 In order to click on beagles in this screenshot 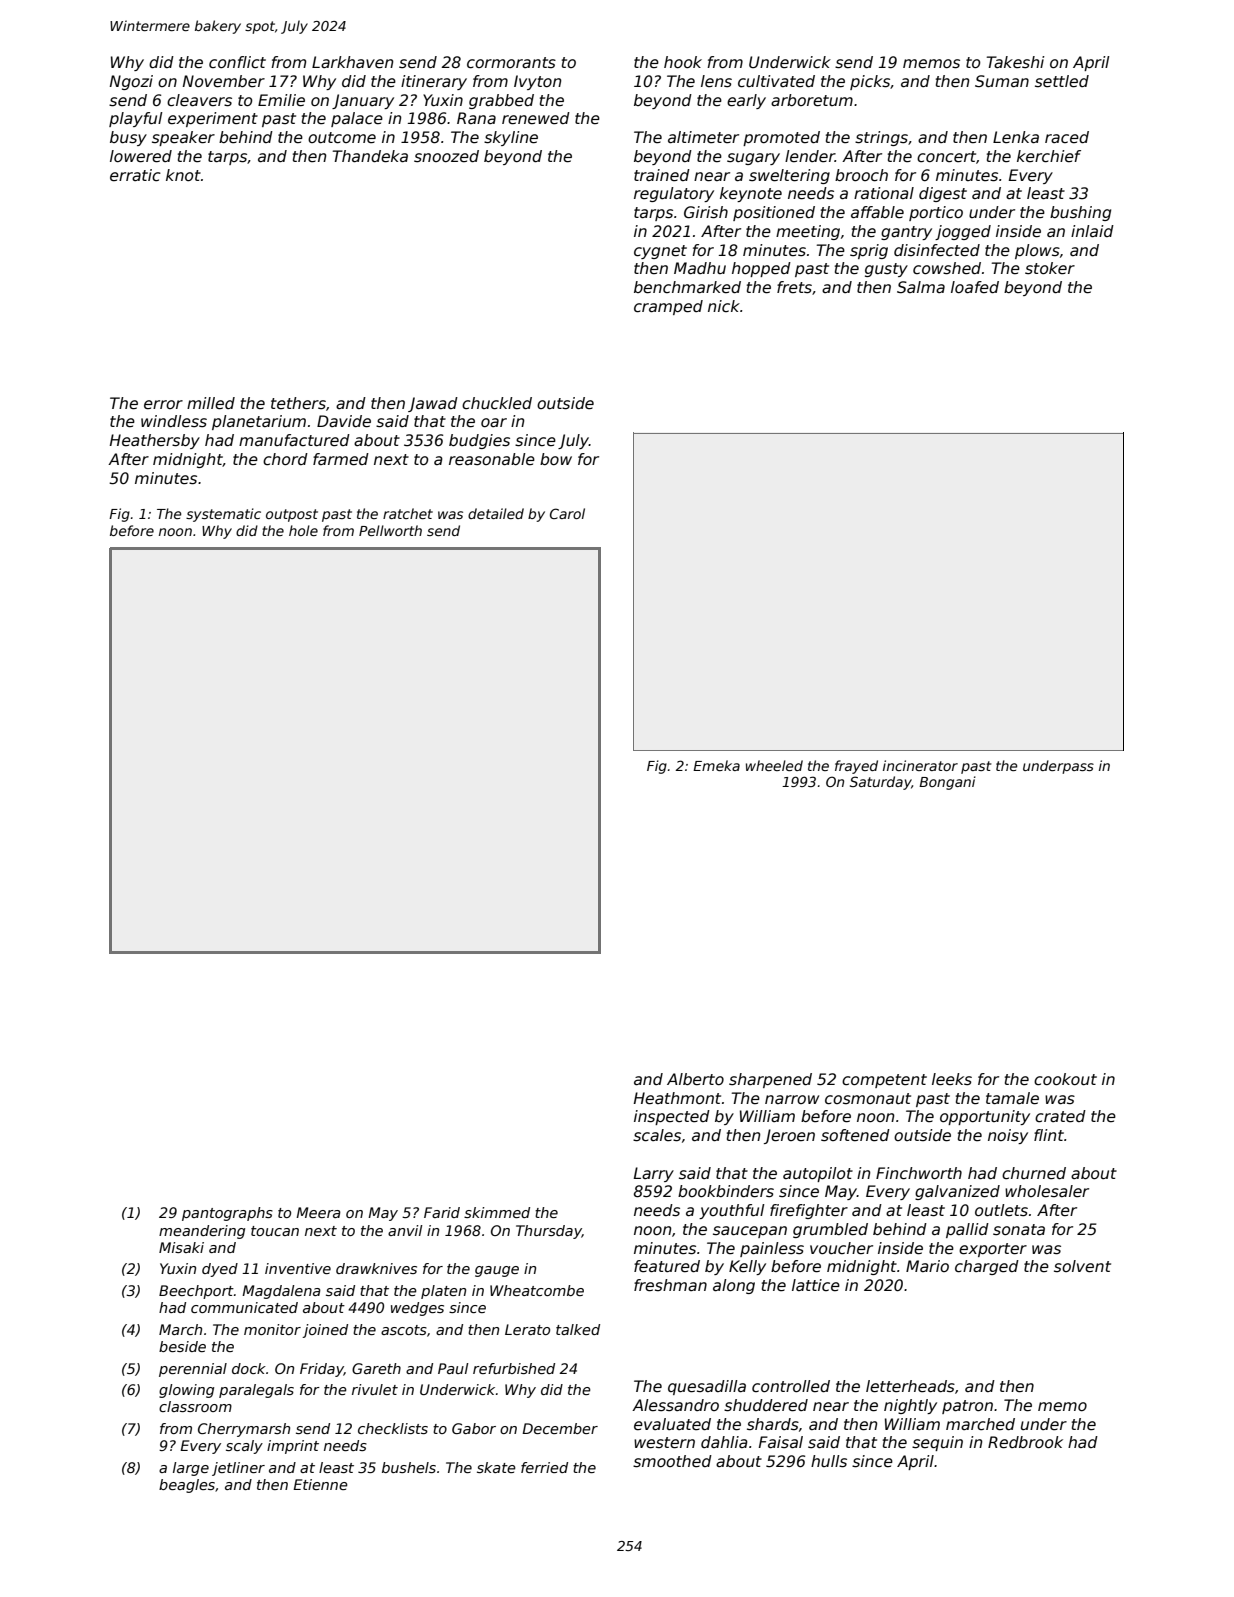, I will do `click(187, 1486)`.
